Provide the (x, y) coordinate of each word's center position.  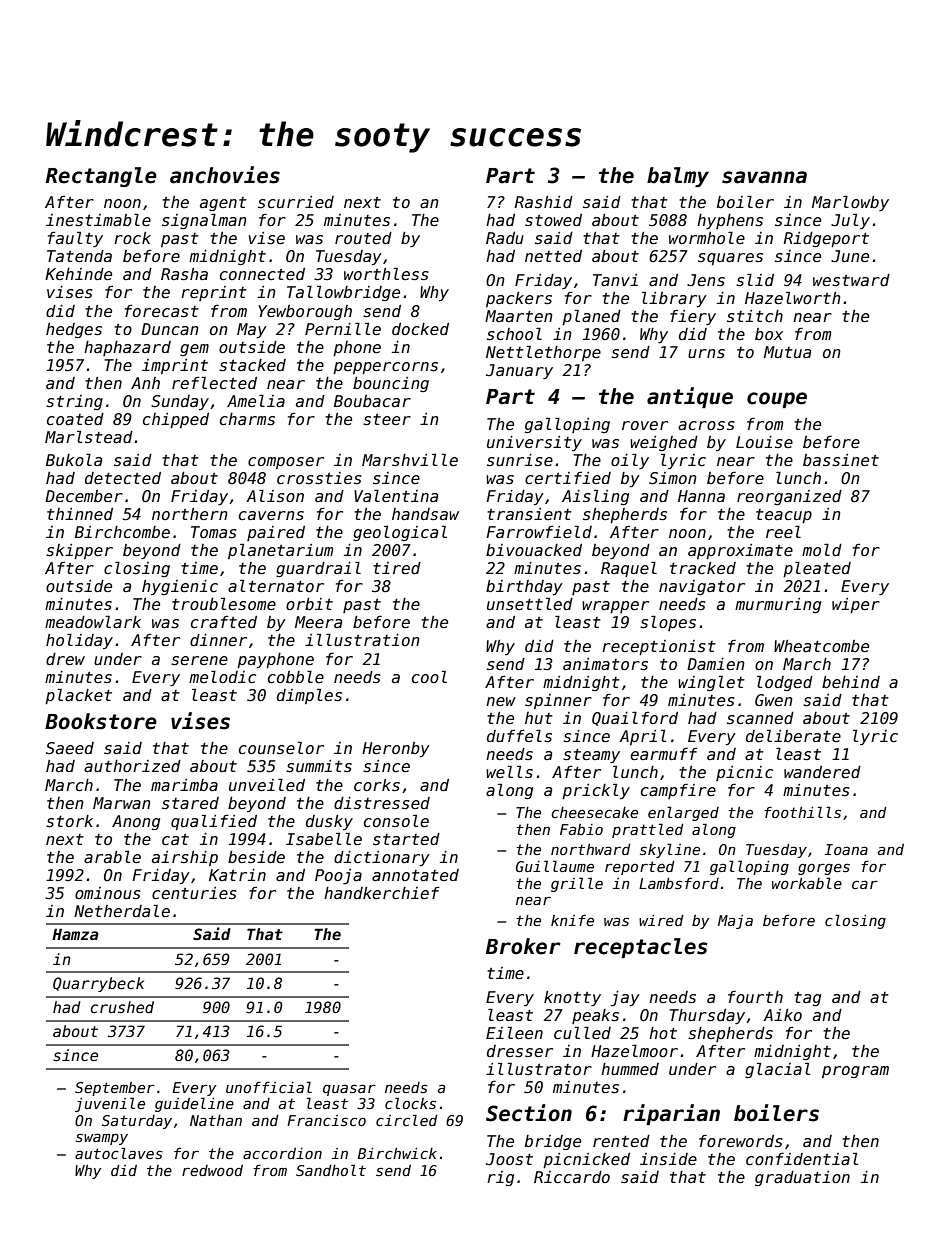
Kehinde (78, 274)
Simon (673, 478)
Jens (706, 280)
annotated (415, 875)
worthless (386, 274)
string (74, 402)
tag (807, 999)
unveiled (267, 784)
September (115, 1089)
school (514, 333)
